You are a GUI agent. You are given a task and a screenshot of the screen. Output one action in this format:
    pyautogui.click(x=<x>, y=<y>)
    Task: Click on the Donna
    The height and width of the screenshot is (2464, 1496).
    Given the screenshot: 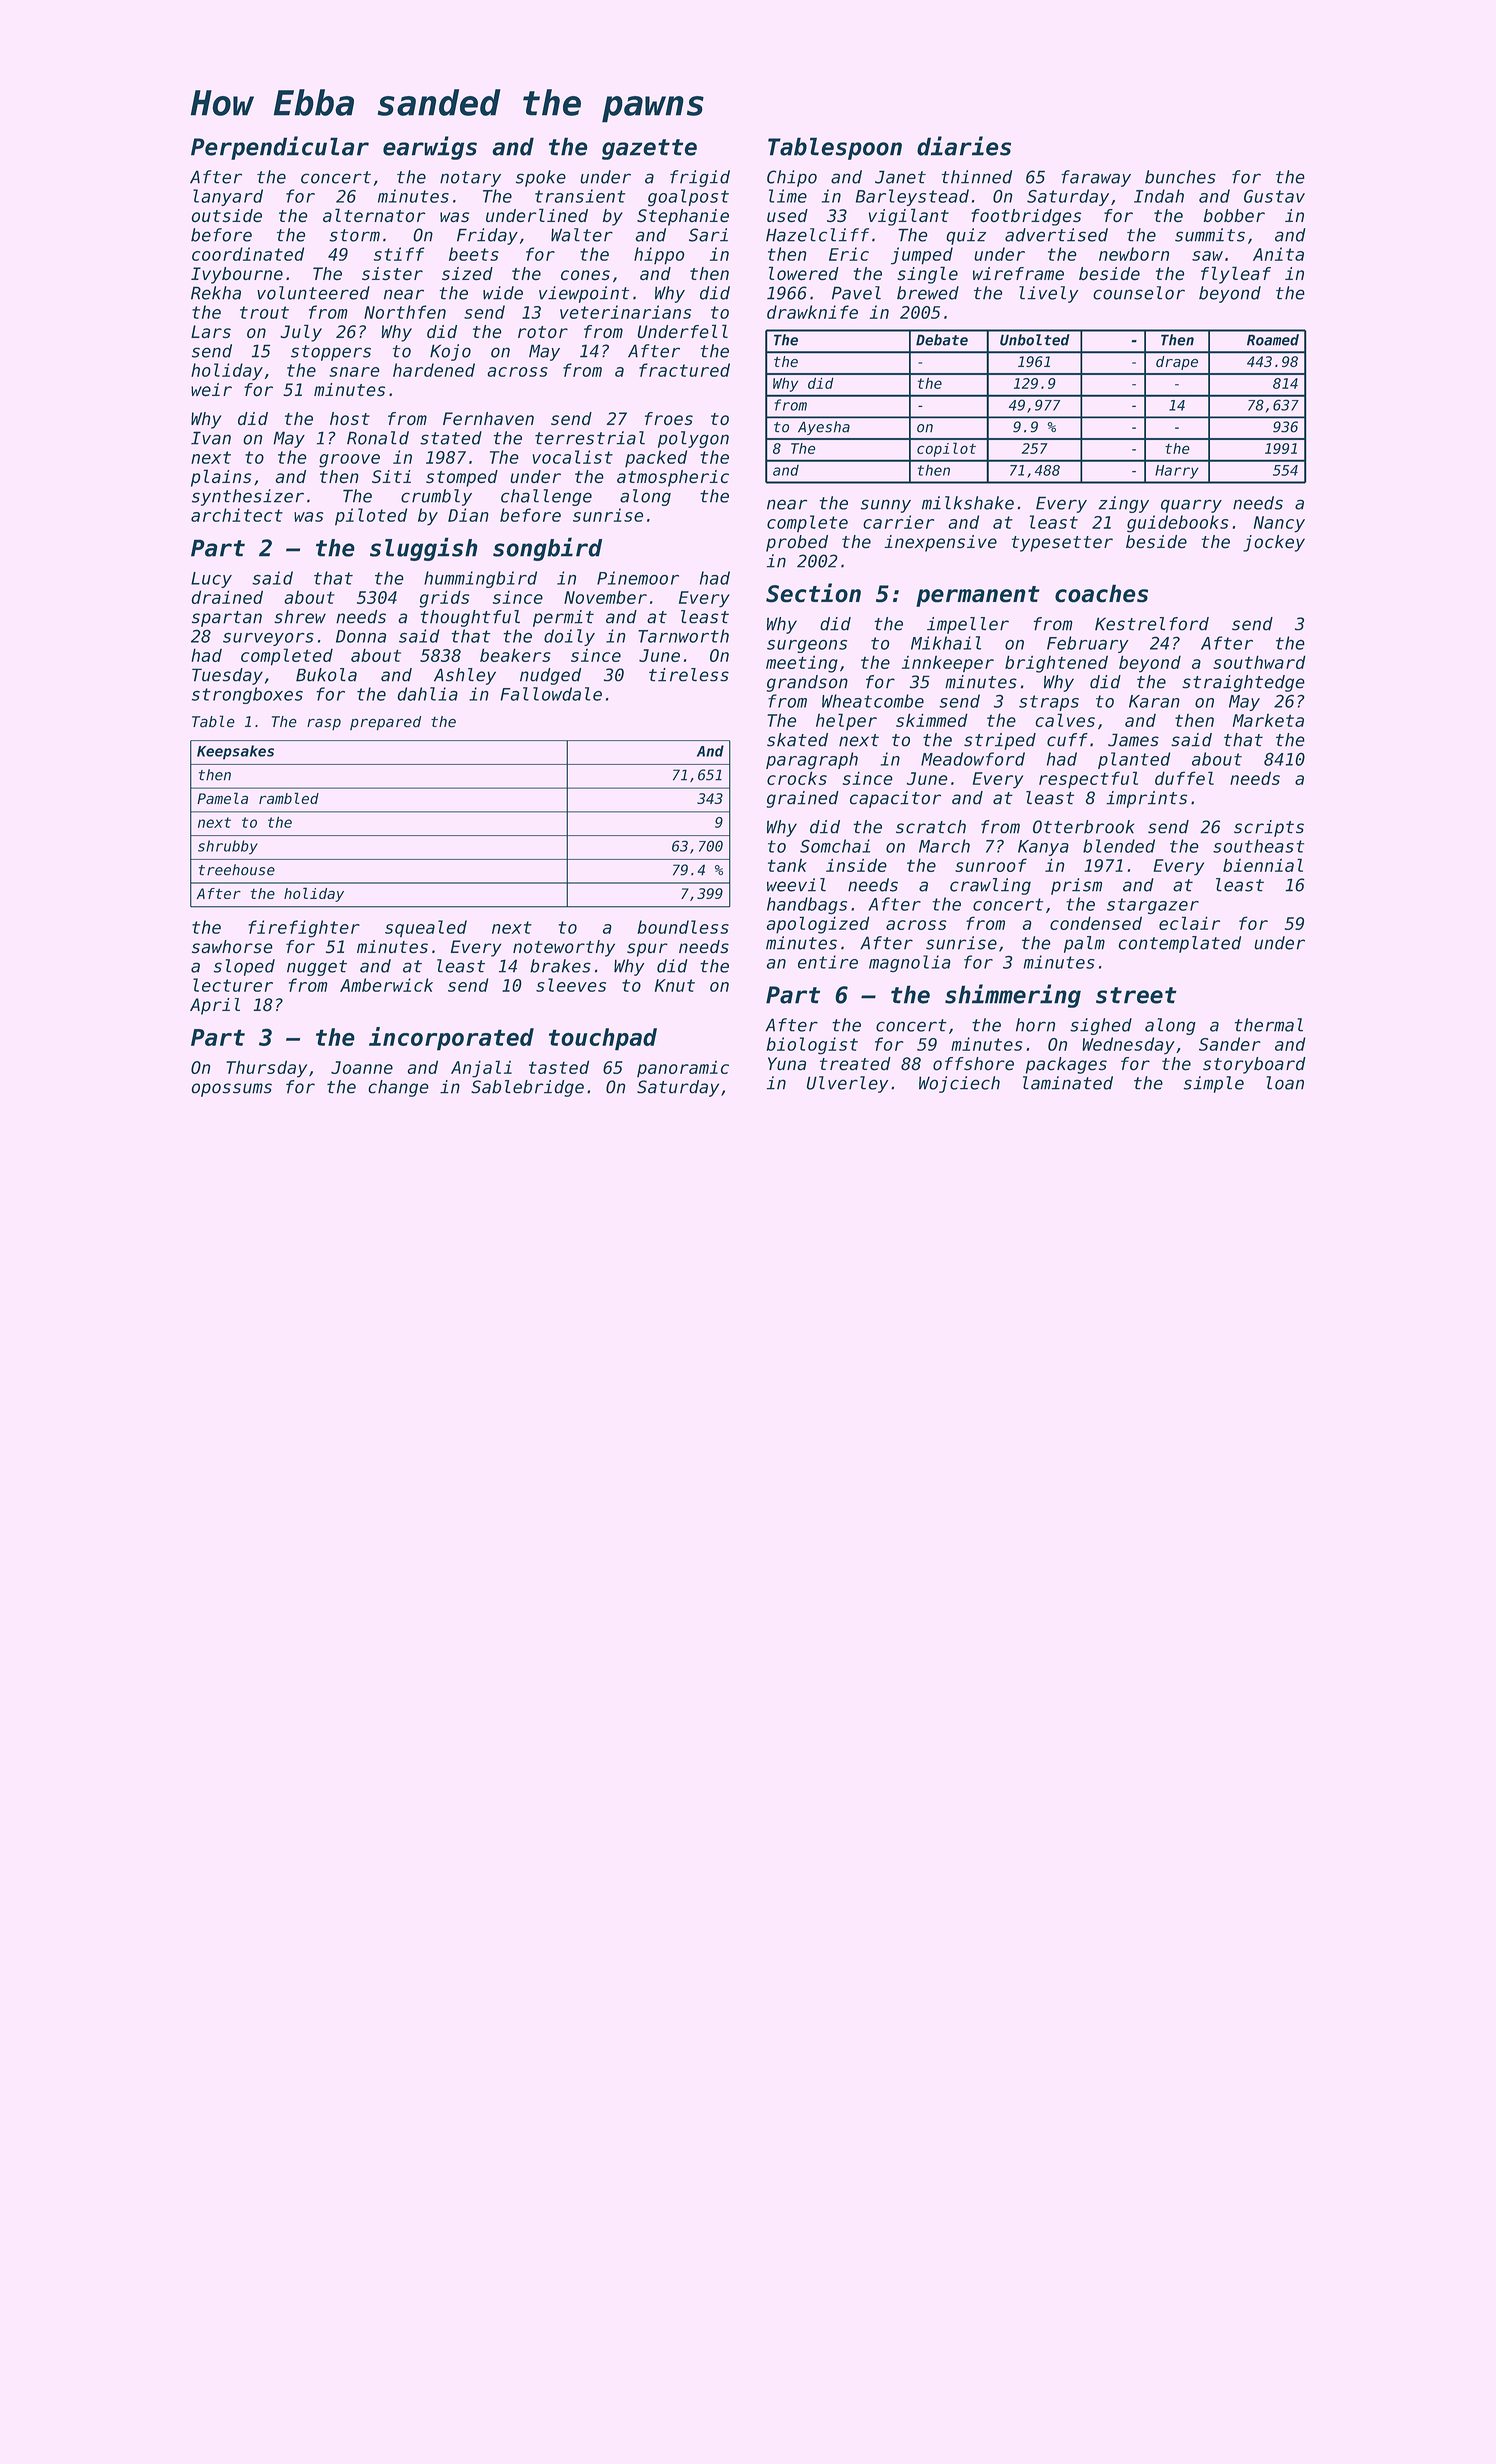 What is the action you would take?
    pyautogui.click(x=361, y=636)
